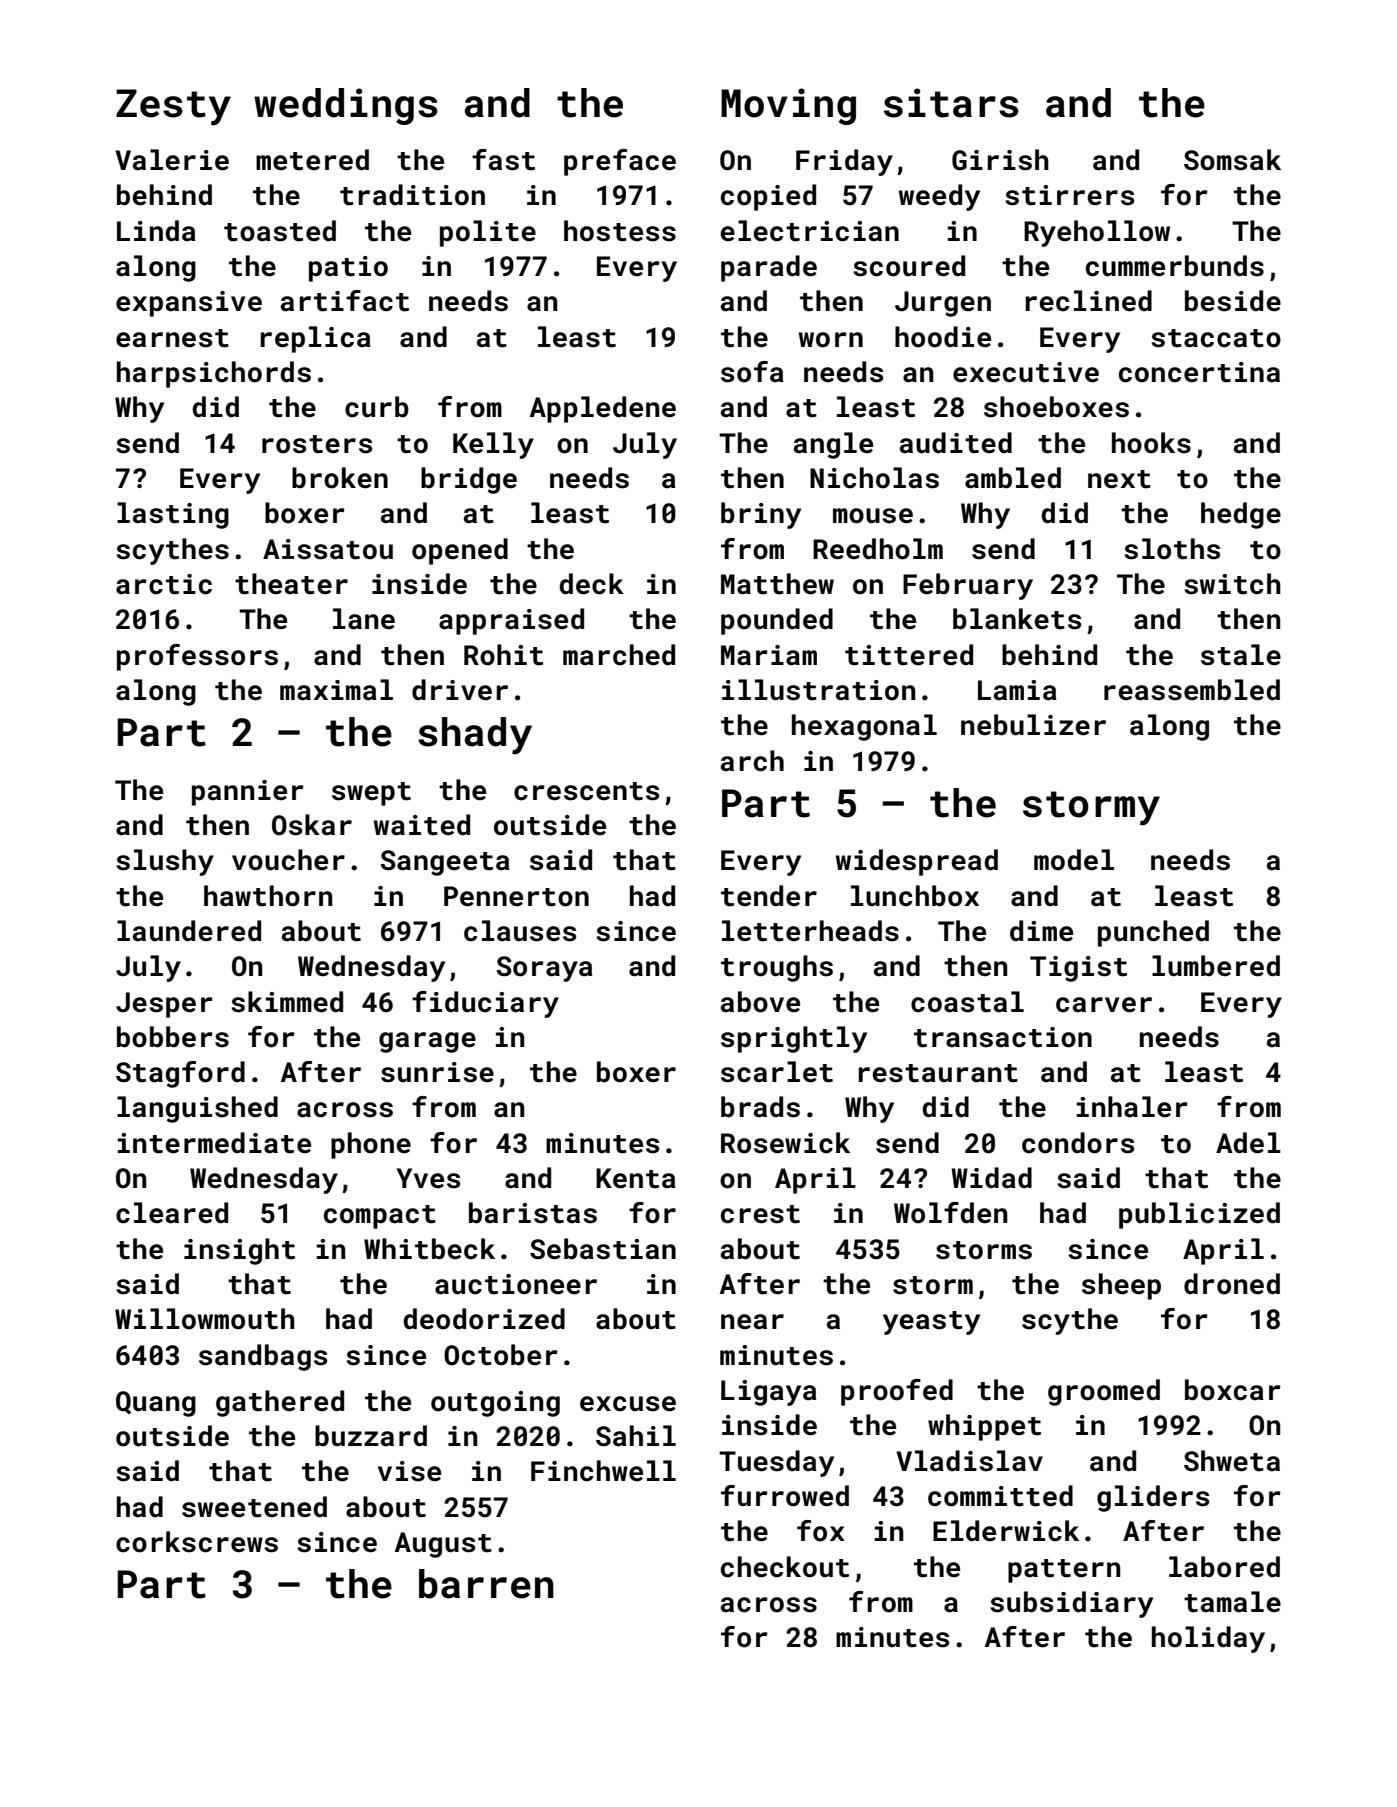  I want to click on tender, so click(769, 896).
